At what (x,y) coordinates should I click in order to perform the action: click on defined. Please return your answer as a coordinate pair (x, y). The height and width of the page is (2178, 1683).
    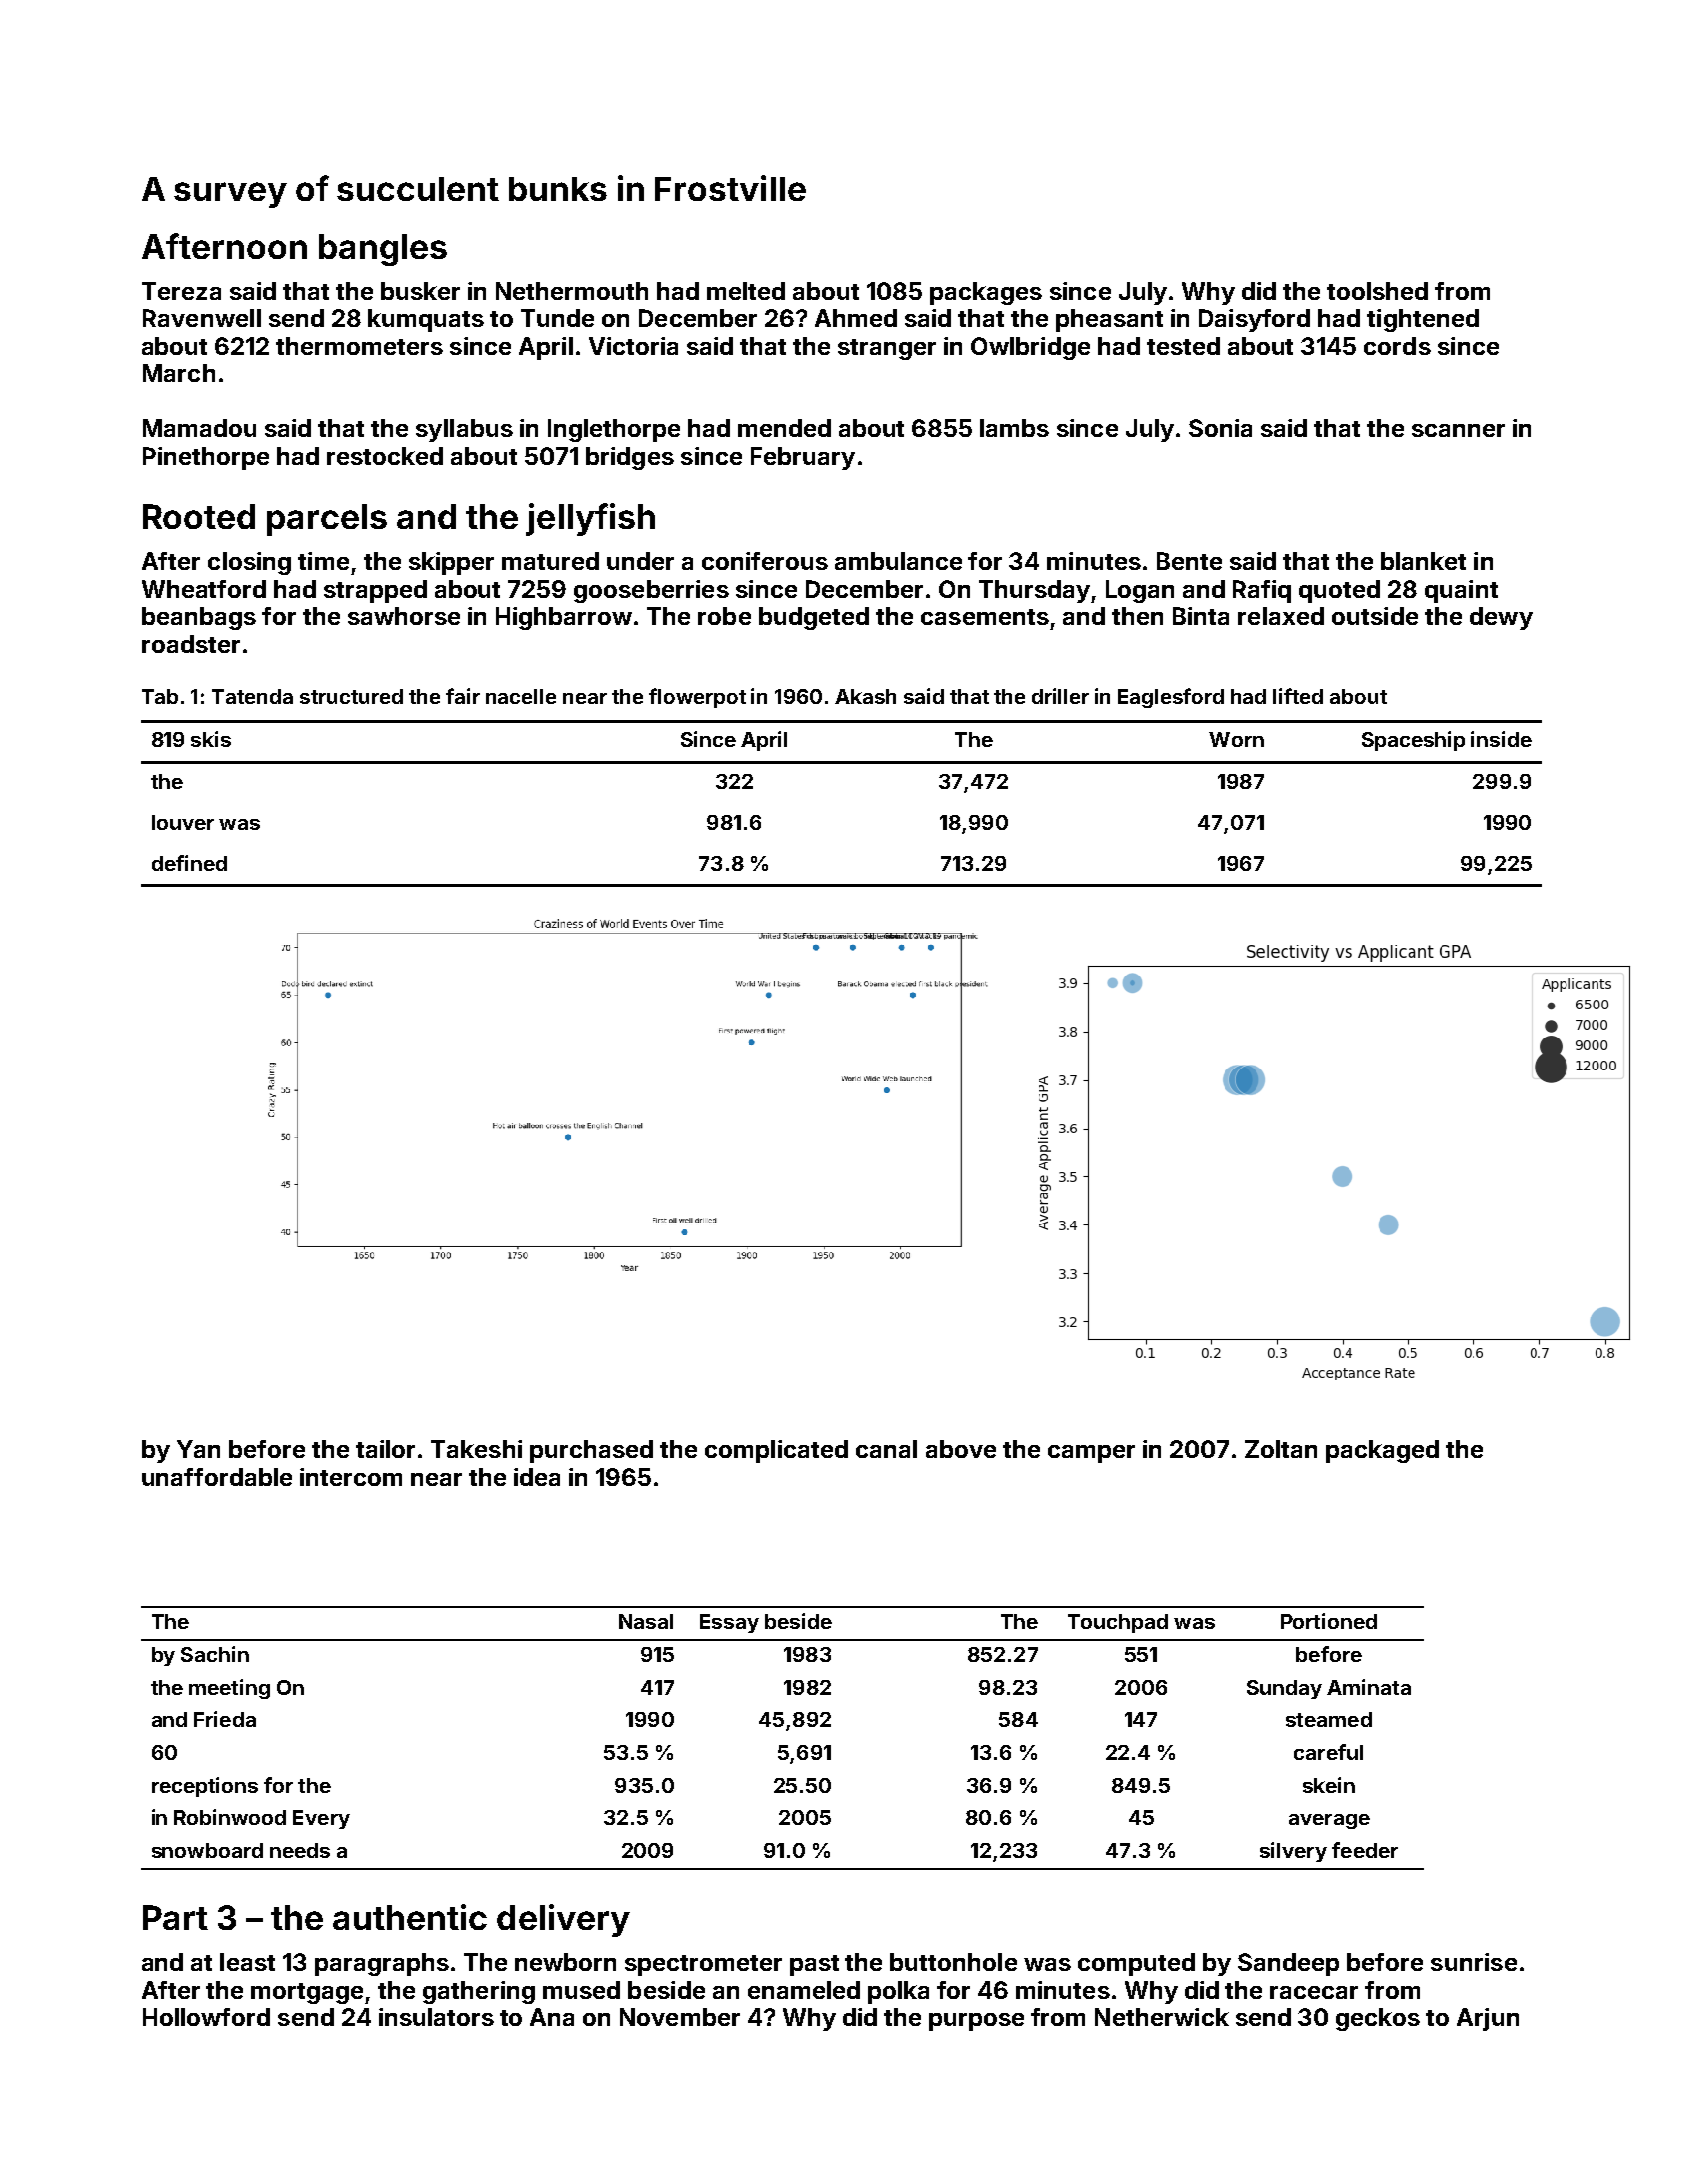
    Looking at the image, I should click on (189, 863).
